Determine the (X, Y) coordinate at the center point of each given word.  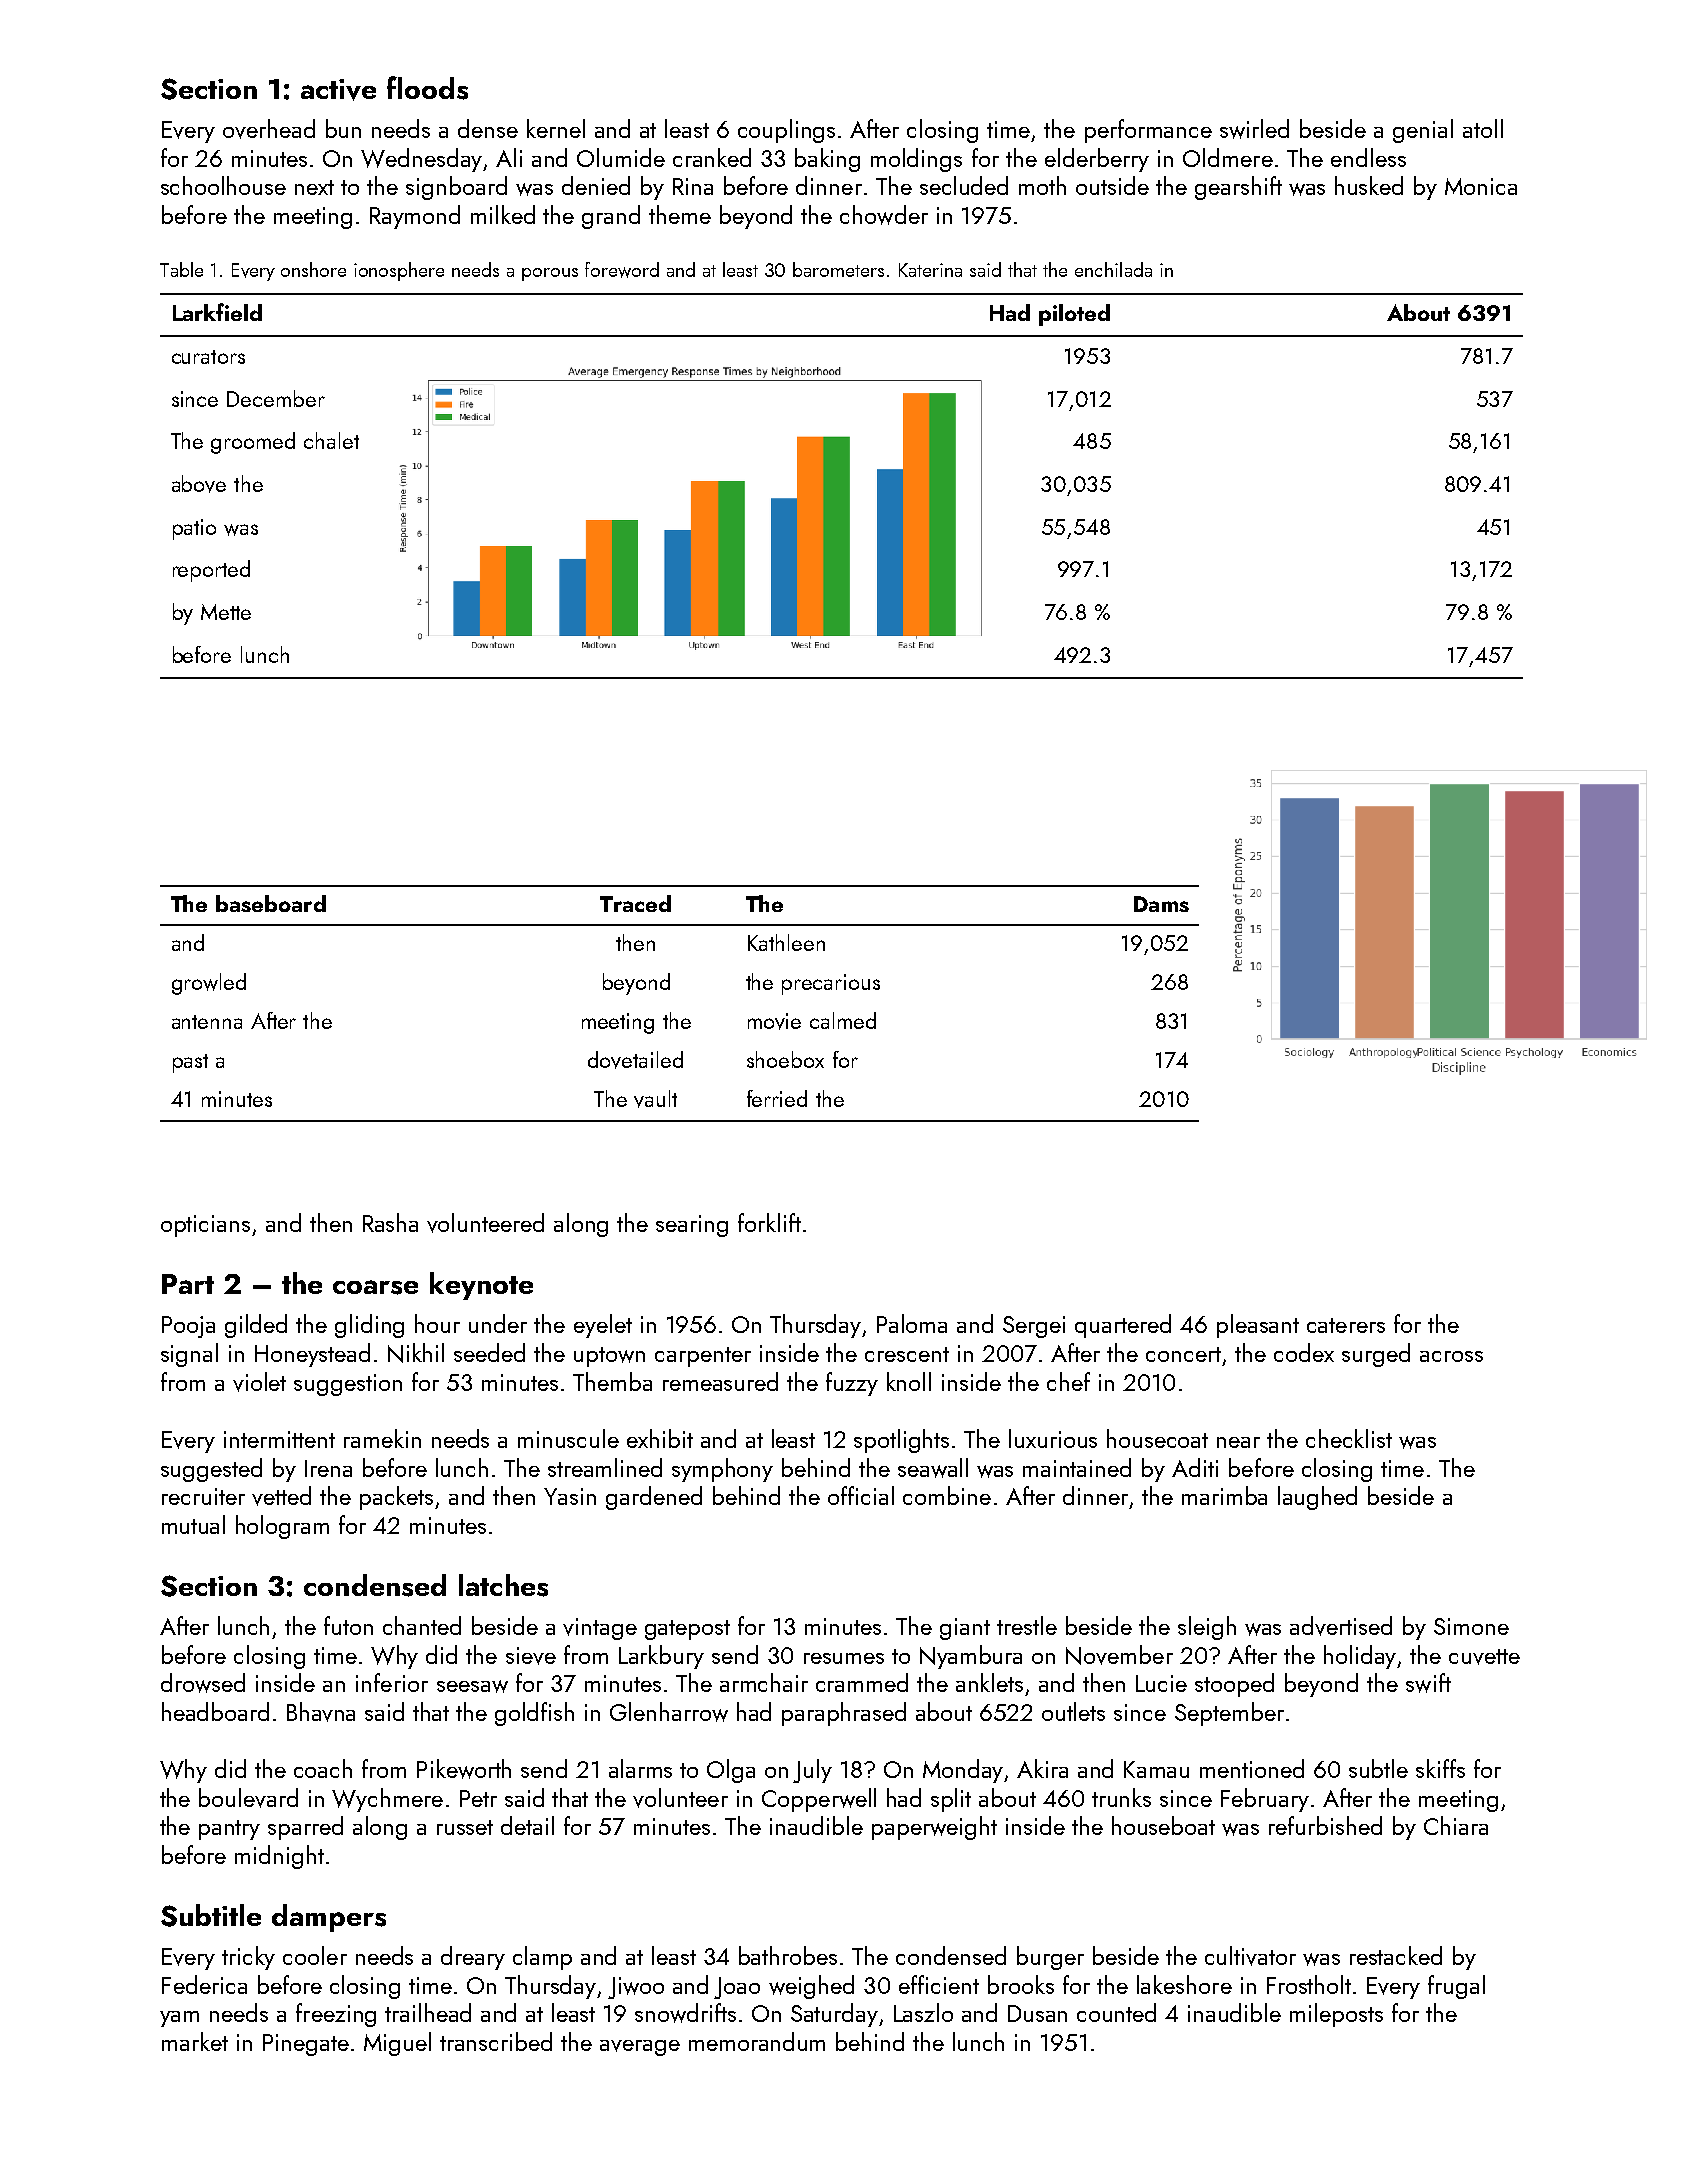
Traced (635, 903)
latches (503, 1585)
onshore (313, 269)
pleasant (1258, 1326)
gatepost (687, 1630)
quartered (1123, 1326)
